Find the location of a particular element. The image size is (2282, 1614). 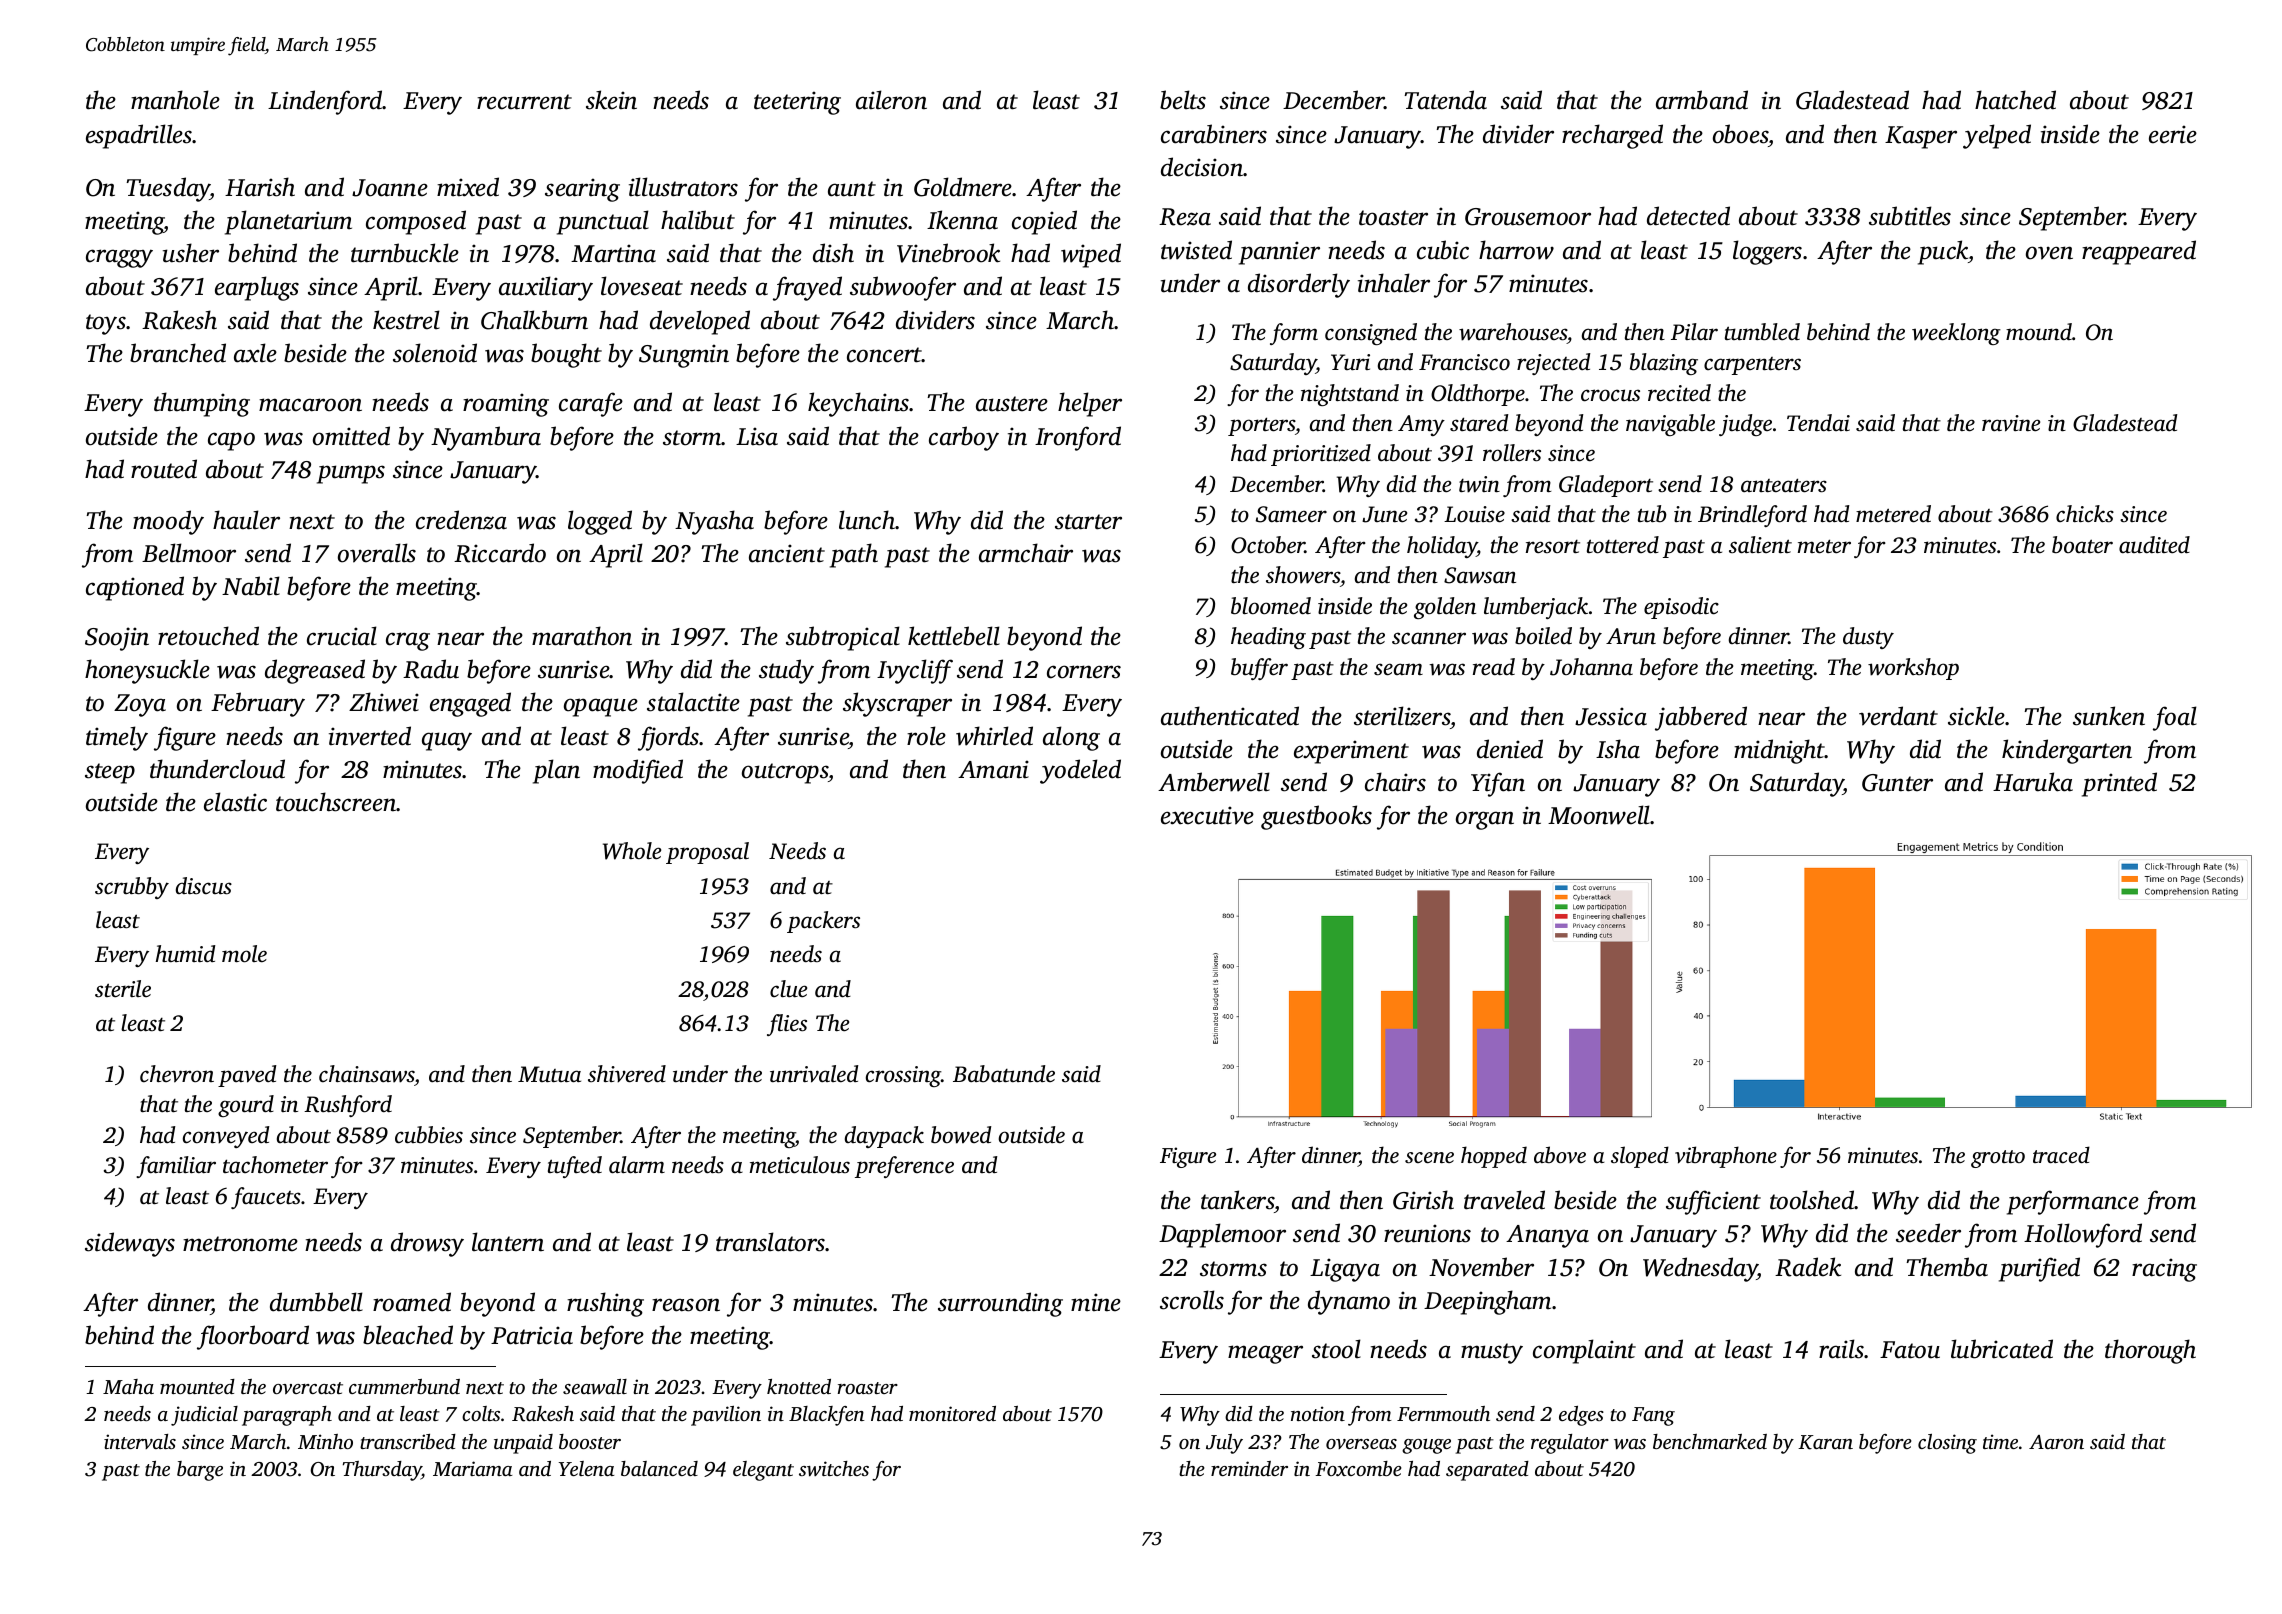

Haruka is located at coordinates (2033, 782).
